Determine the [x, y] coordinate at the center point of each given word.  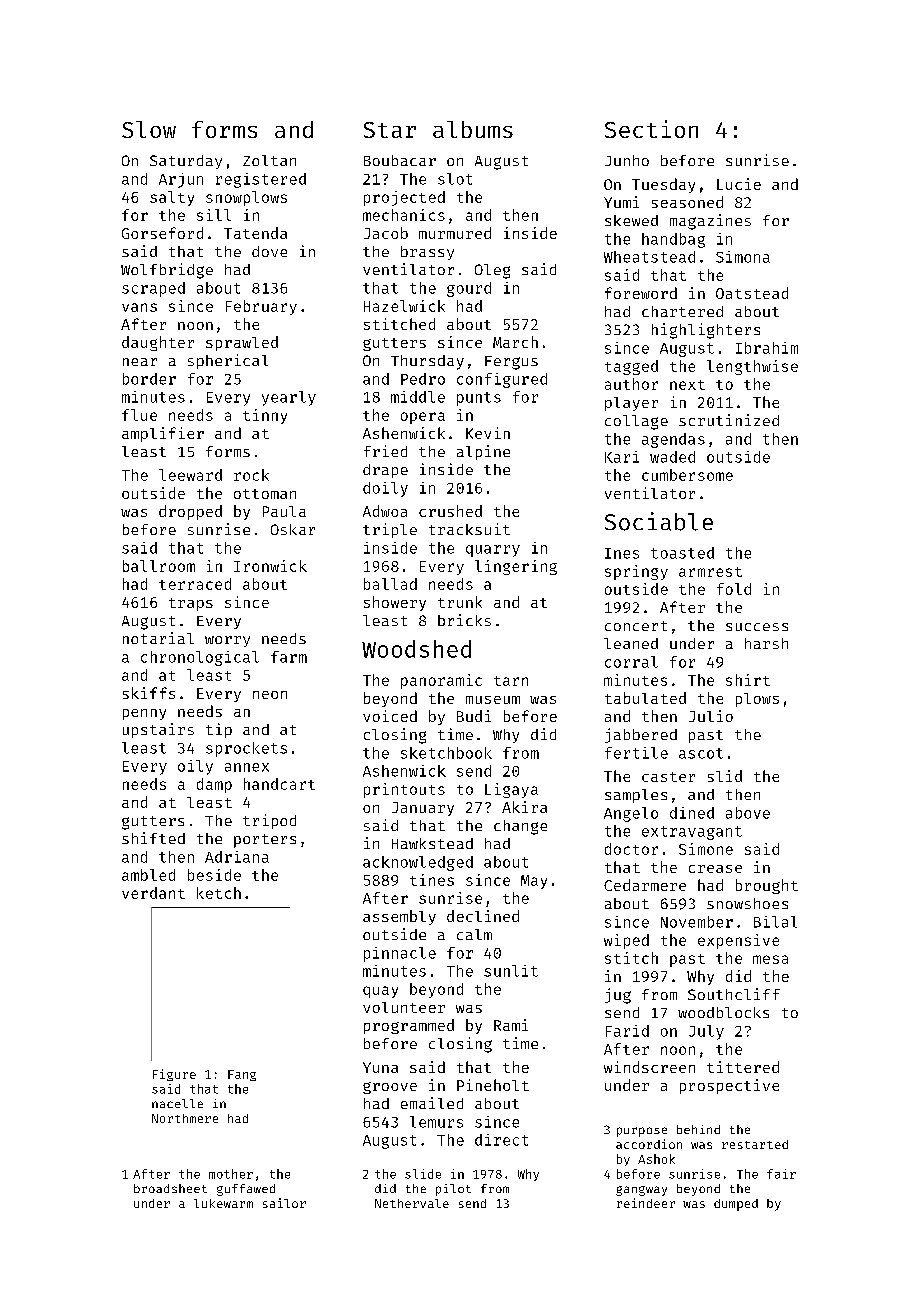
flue [139, 415]
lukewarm [223, 1203]
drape [385, 471]
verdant [153, 893]
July [706, 1032]
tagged [631, 367]
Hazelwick [404, 306]
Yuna [380, 1067]
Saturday [186, 162]
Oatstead [752, 293]
